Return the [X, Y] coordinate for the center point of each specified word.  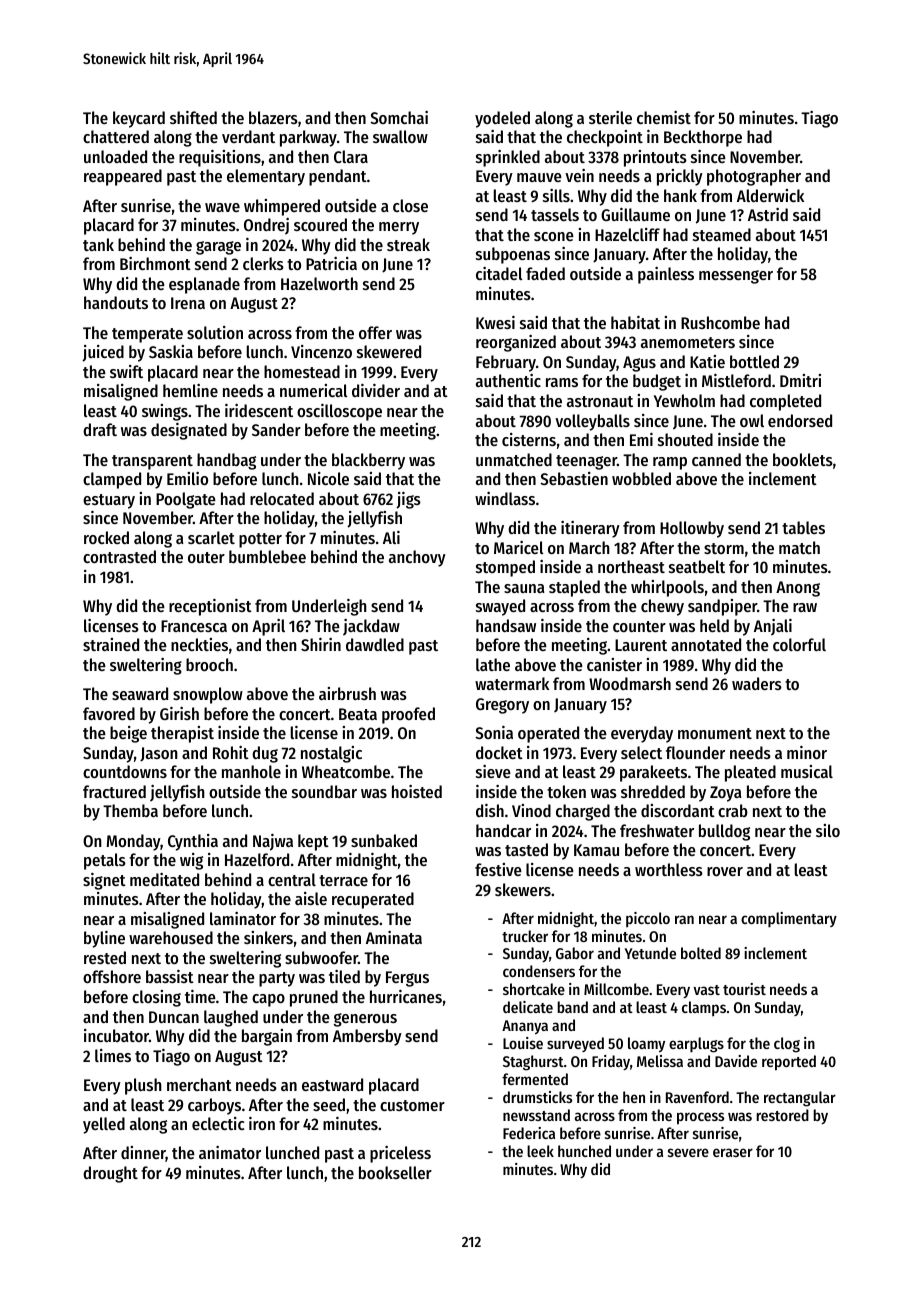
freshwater [657, 830]
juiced [103, 353]
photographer [754, 177]
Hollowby [692, 529]
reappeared [123, 177]
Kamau [596, 850]
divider [376, 390]
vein [579, 175]
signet [104, 881]
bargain [267, 1037]
